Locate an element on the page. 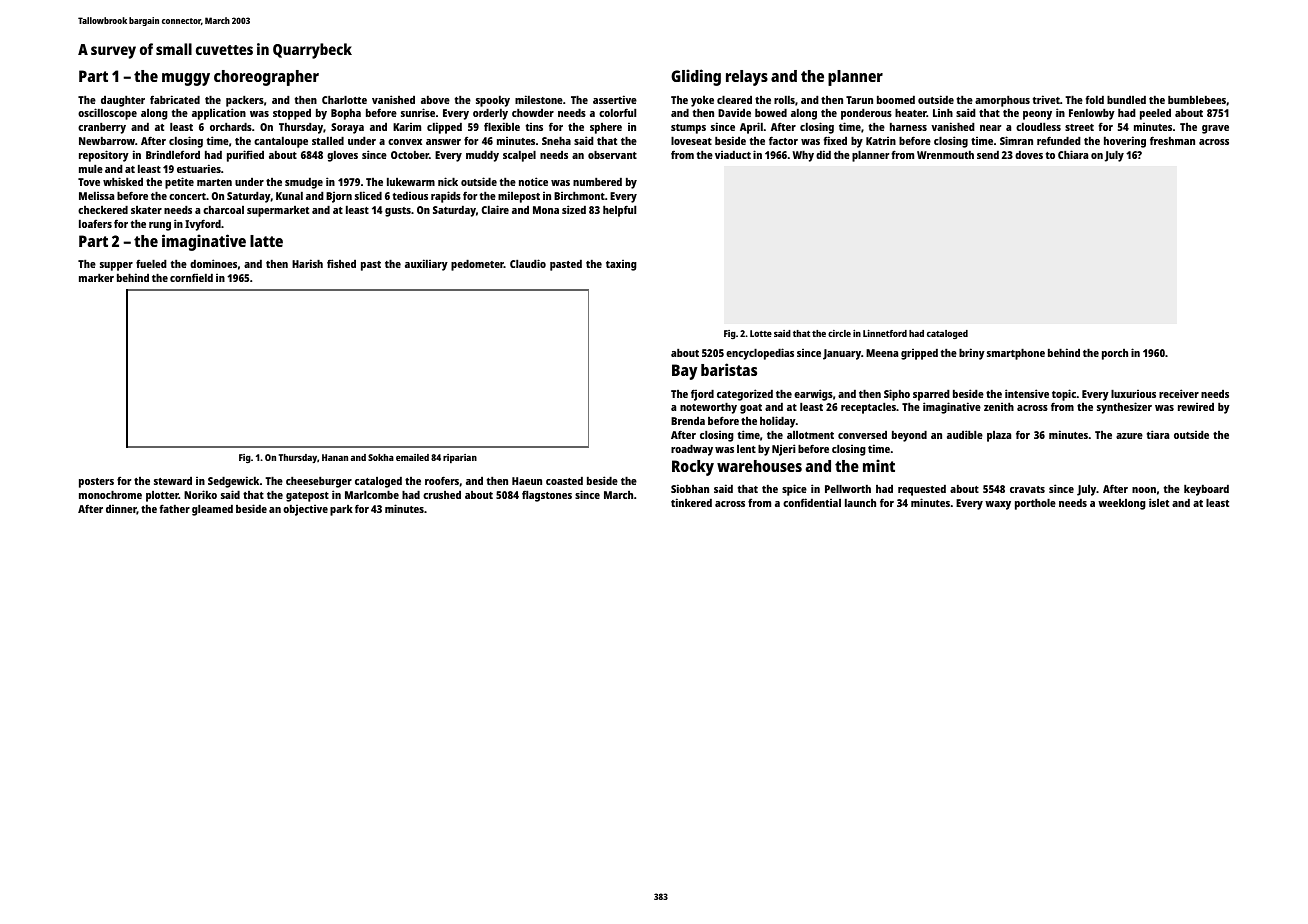  doves is located at coordinates (1029, 154).
